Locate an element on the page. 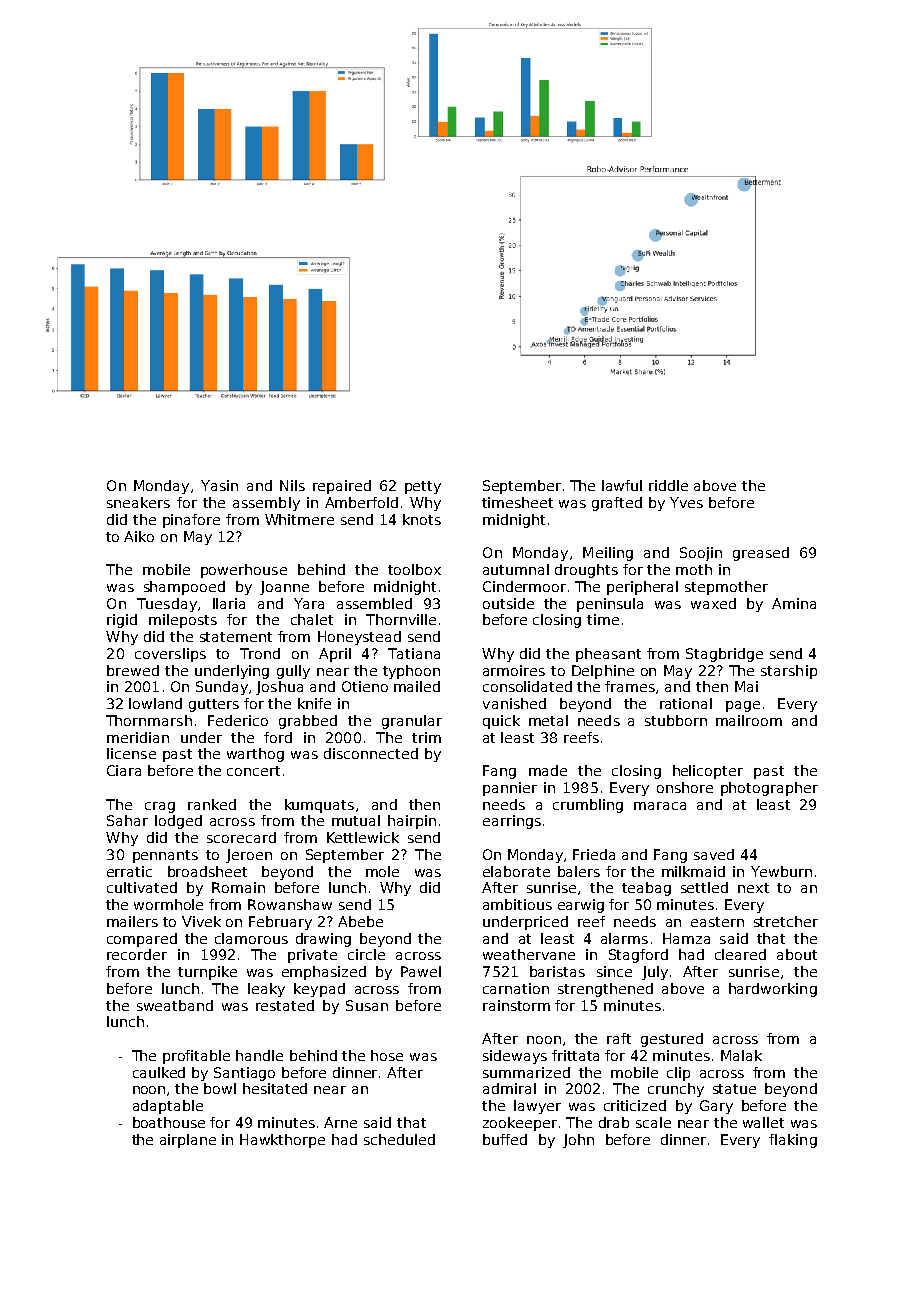 This document has width=924, height=1311. circle is located at coordinates (366, 954).
